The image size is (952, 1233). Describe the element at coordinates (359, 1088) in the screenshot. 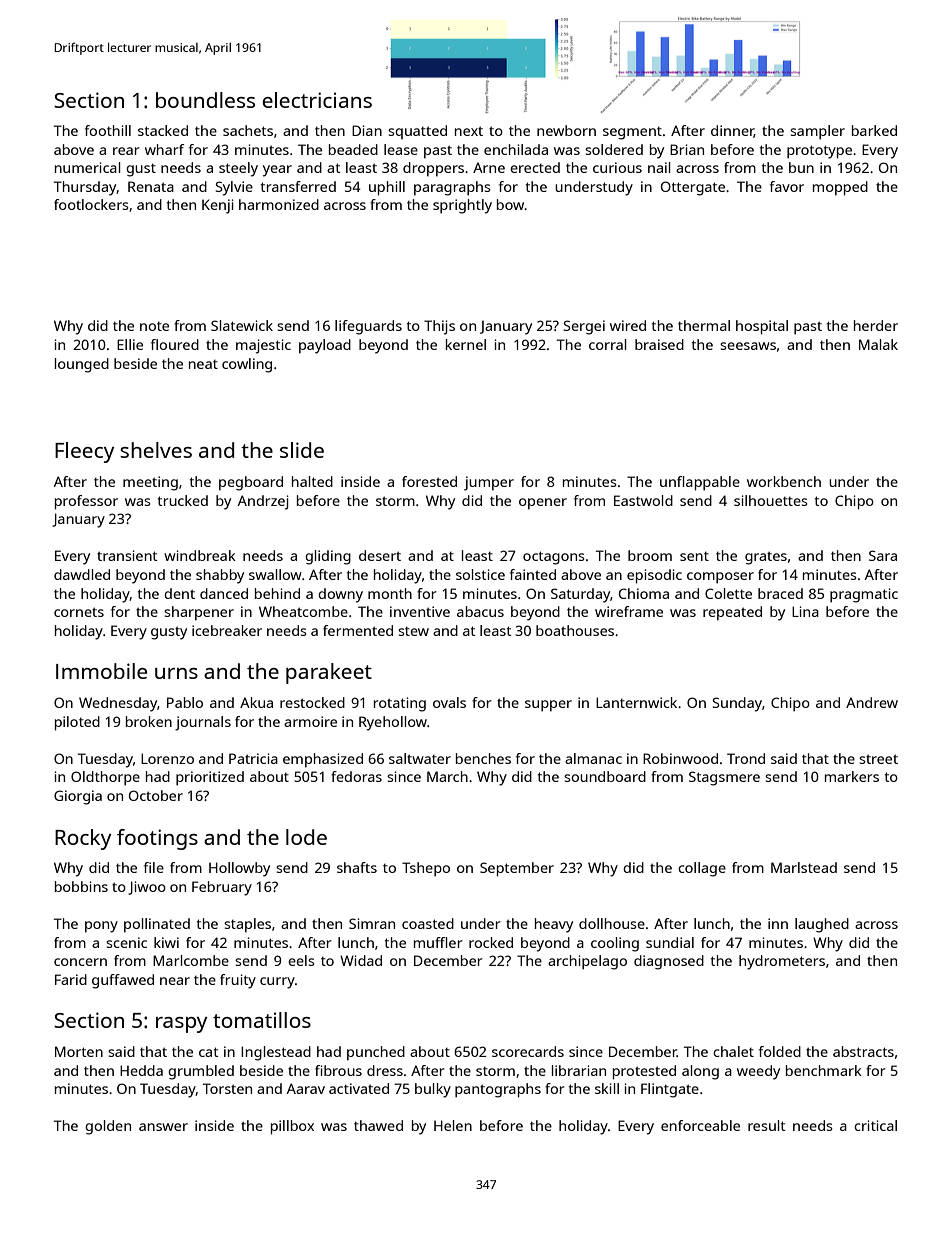

I see `activated` at that location.
